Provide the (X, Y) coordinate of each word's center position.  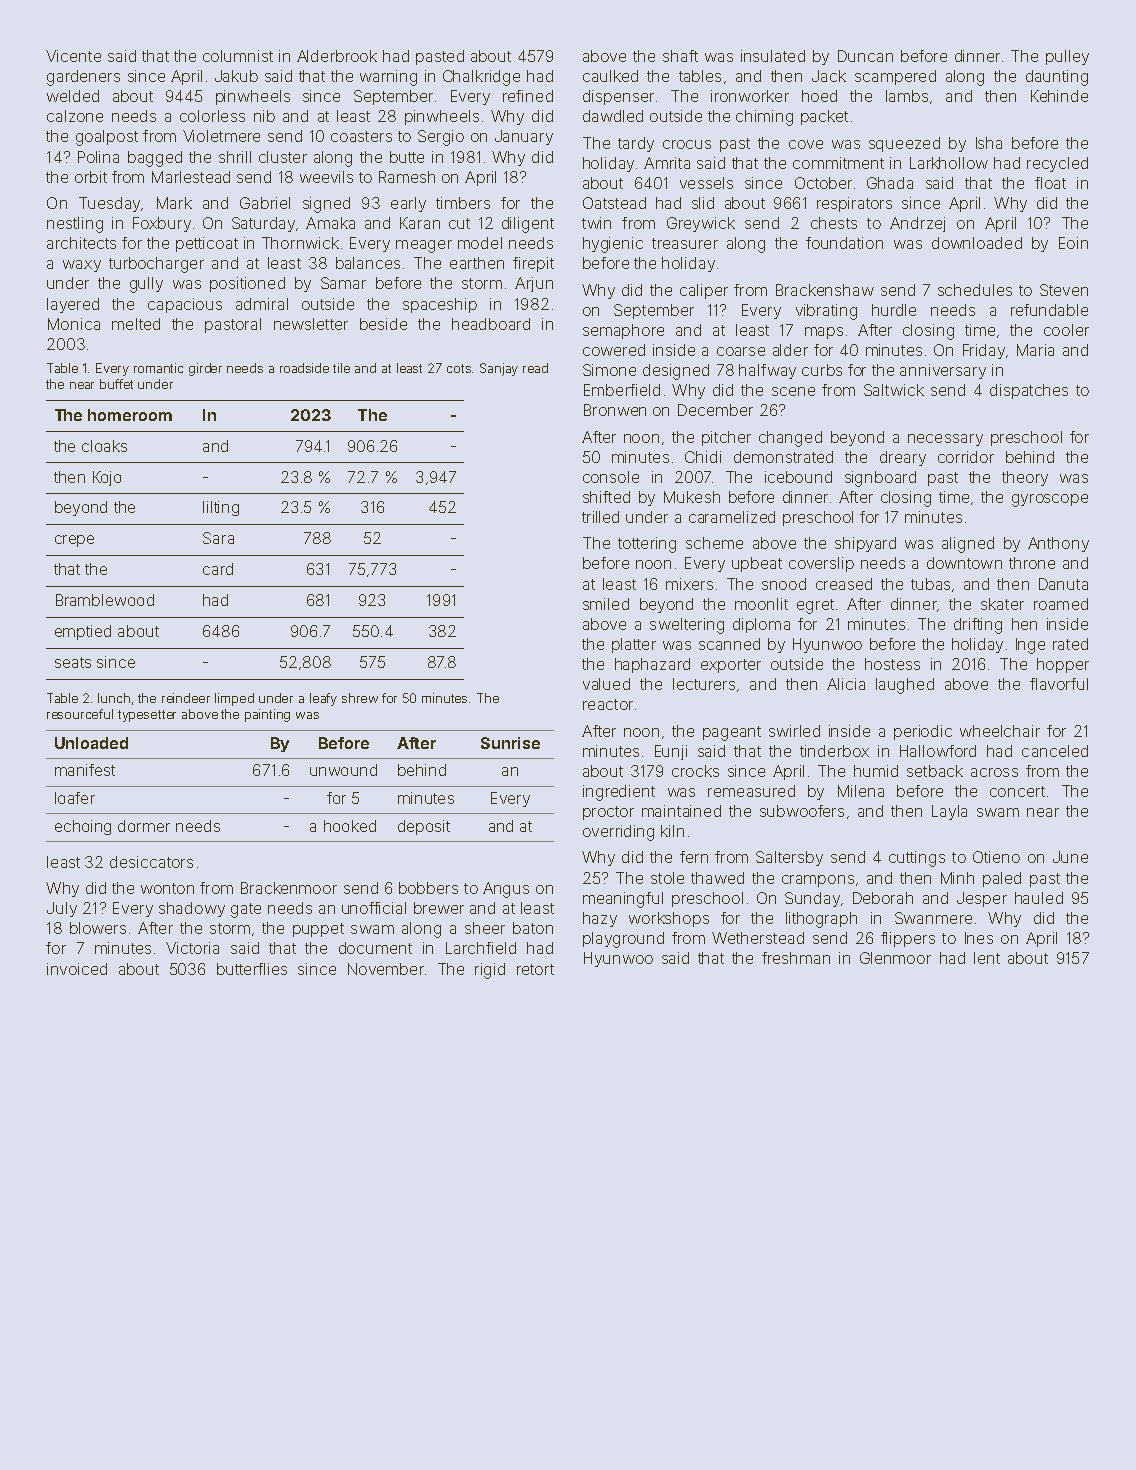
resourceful (80, 714)
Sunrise (510, 743)
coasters (361, 136)
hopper (1063, 665)
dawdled (613, 116)
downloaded (977, 243)
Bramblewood (105, 600)
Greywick (701, 224)
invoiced (77, 969)
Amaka (330, 223)
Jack (829, 76)
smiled (606, 604)
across (994, 772)
